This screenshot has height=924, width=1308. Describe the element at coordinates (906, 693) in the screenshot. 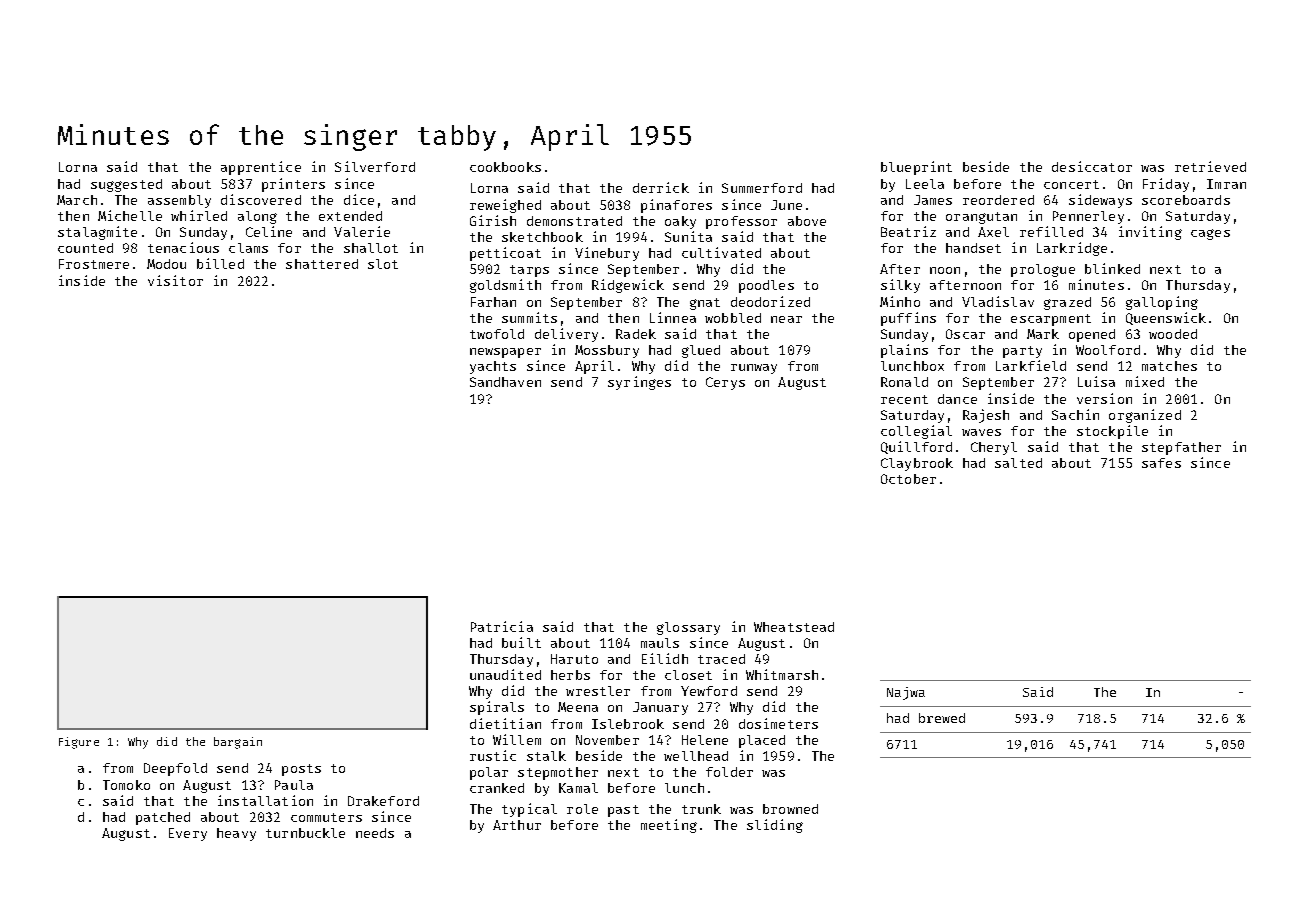

I see `Najwa` at that location.
